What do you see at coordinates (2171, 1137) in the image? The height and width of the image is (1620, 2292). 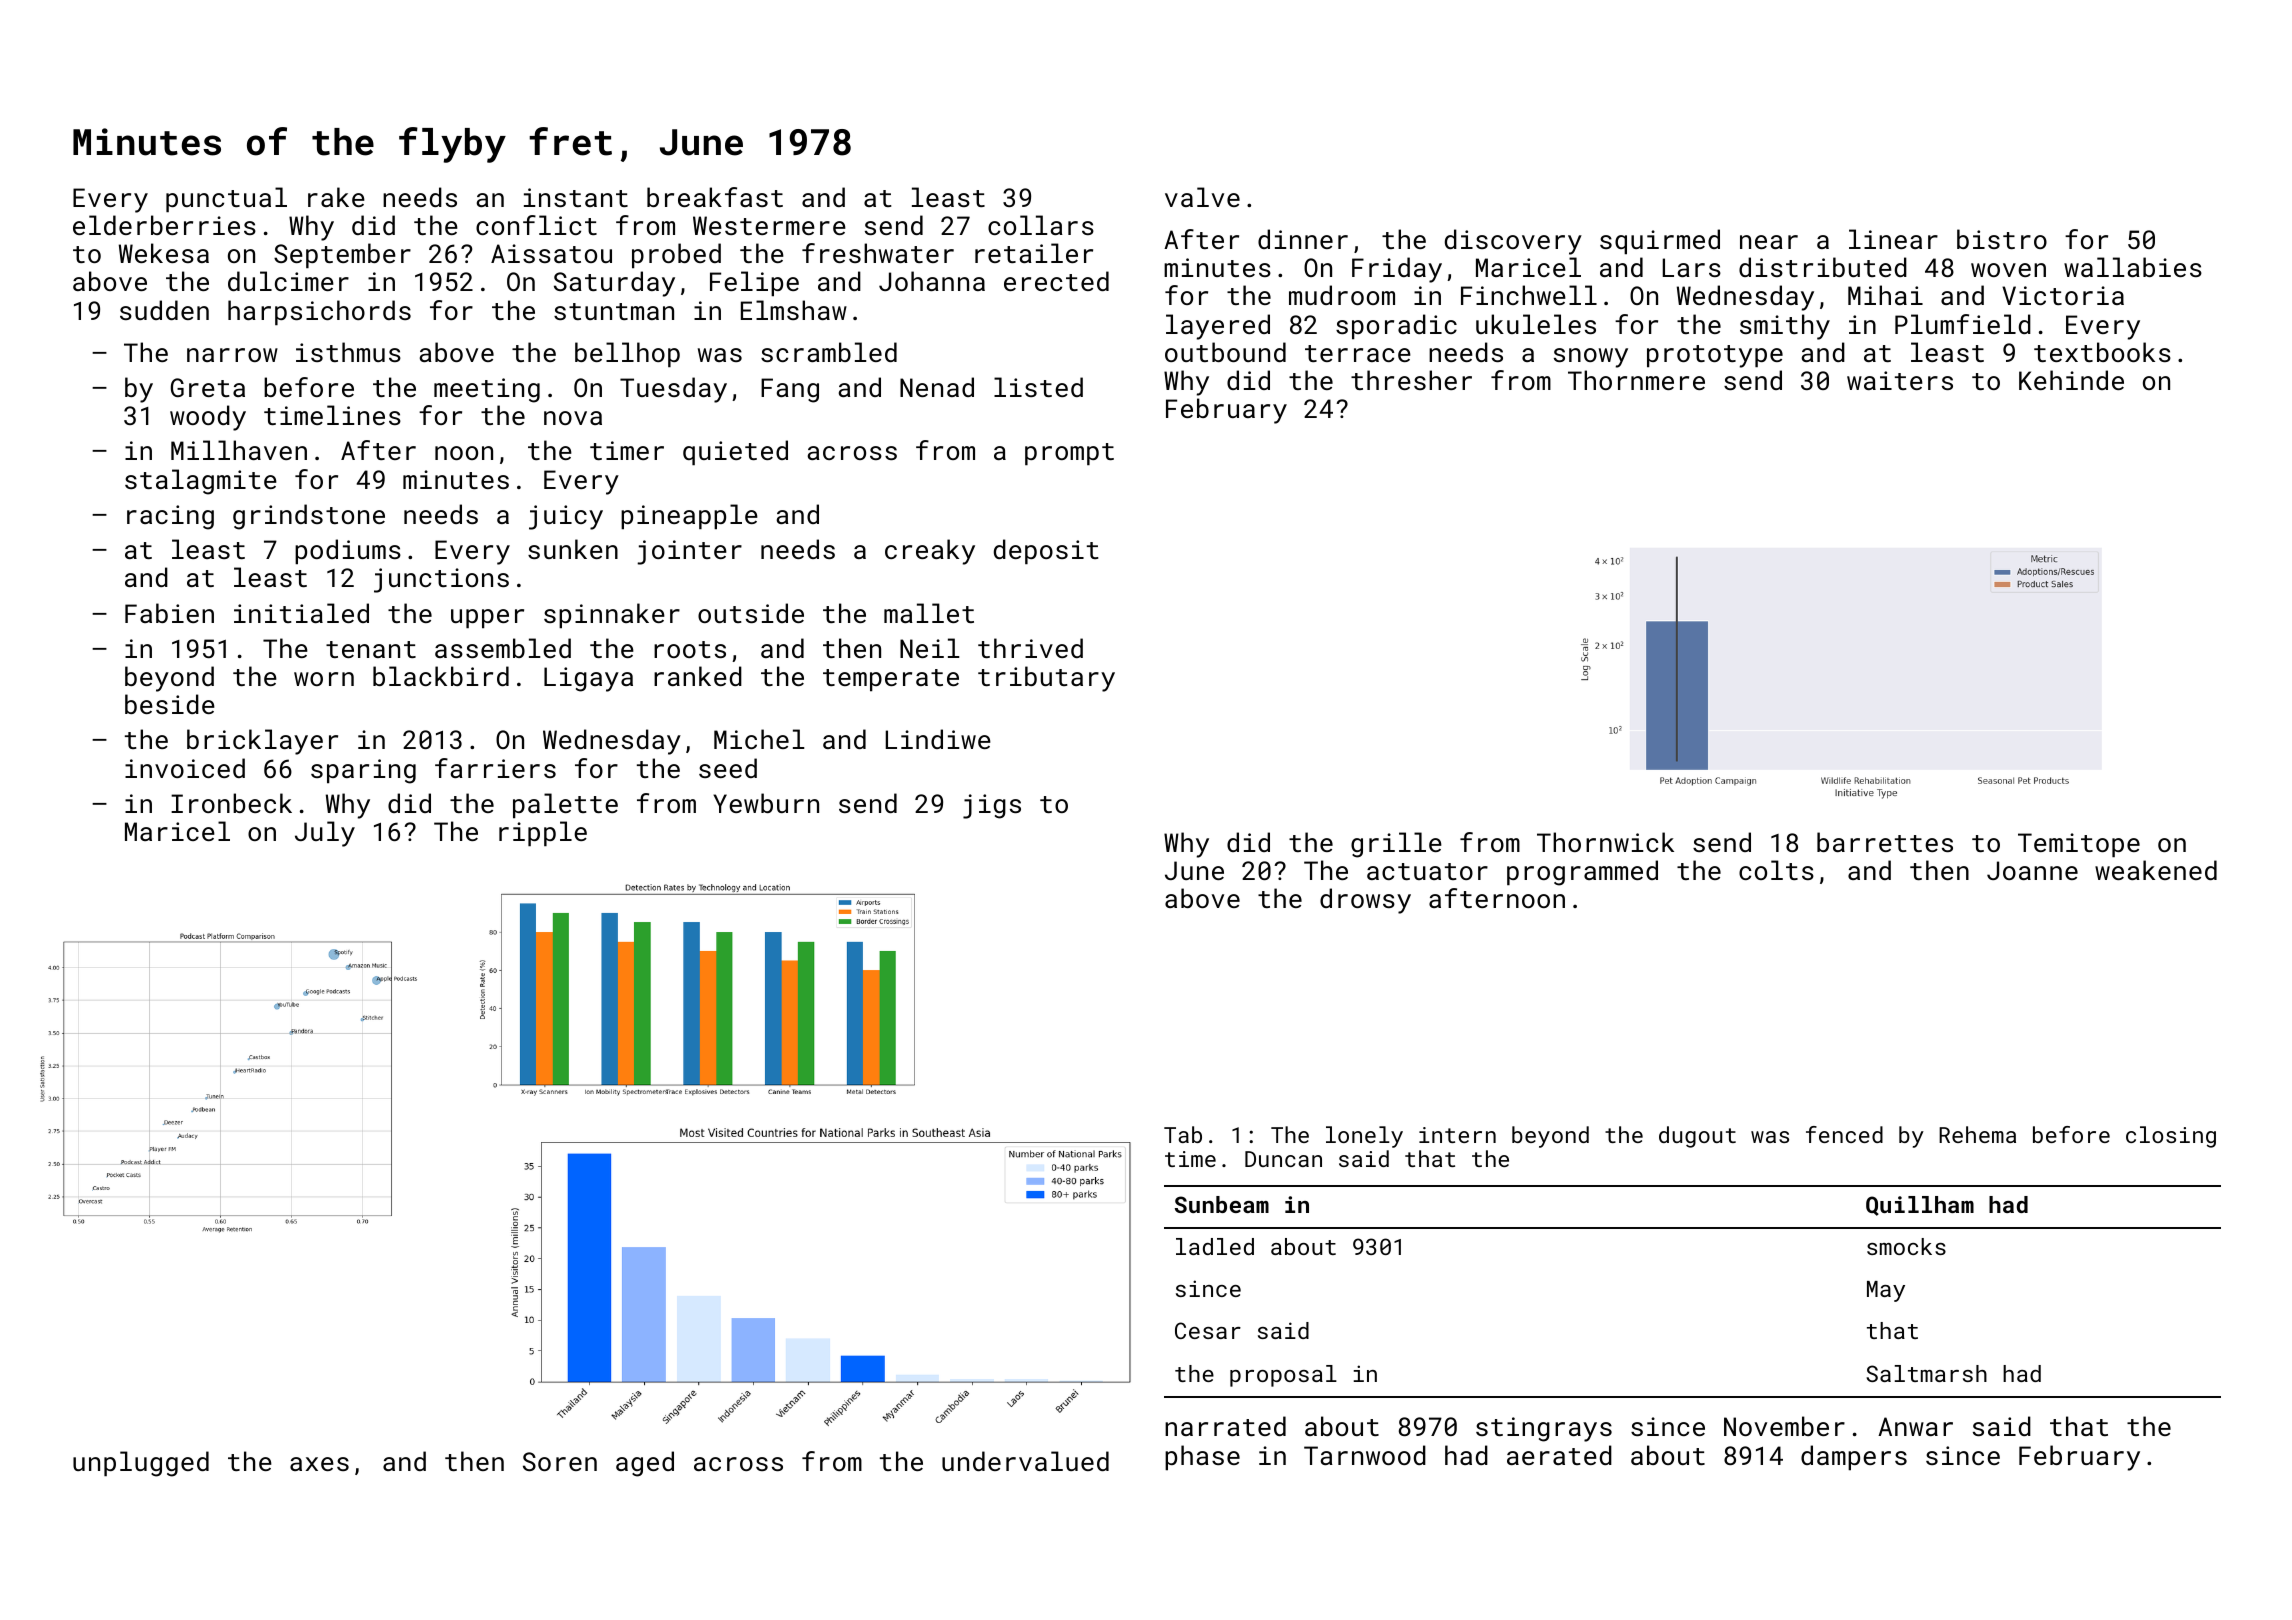 I see `closing` at bounding box center [2171, 1137].
